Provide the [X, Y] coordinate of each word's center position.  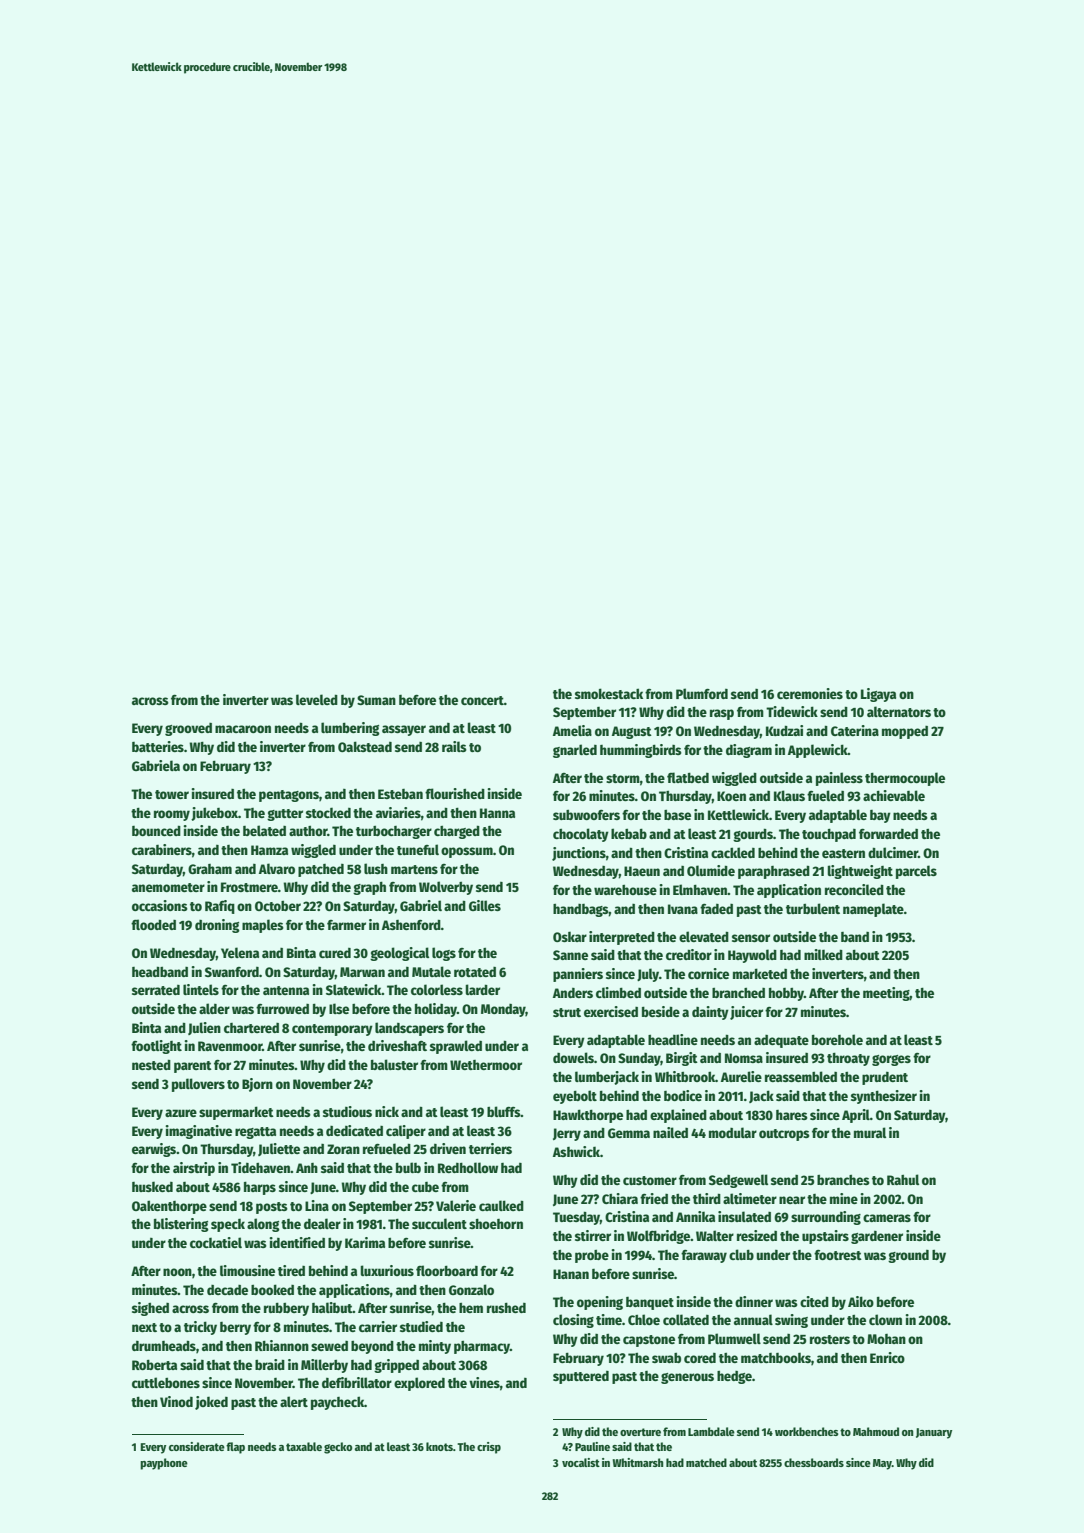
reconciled [854, 889]
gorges [891, 1060]
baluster [394, 1064]
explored [419, 1384]
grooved [188, 729]
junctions [579, 854]
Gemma [629, 1133]
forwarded [888, 834]
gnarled [575, 751]
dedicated [354, 1130]
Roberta [154, 1364]
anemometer [168, 887]
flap [235, 1448]
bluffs [504, 1111]
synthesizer [884, 1097]
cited [814, 1301]
